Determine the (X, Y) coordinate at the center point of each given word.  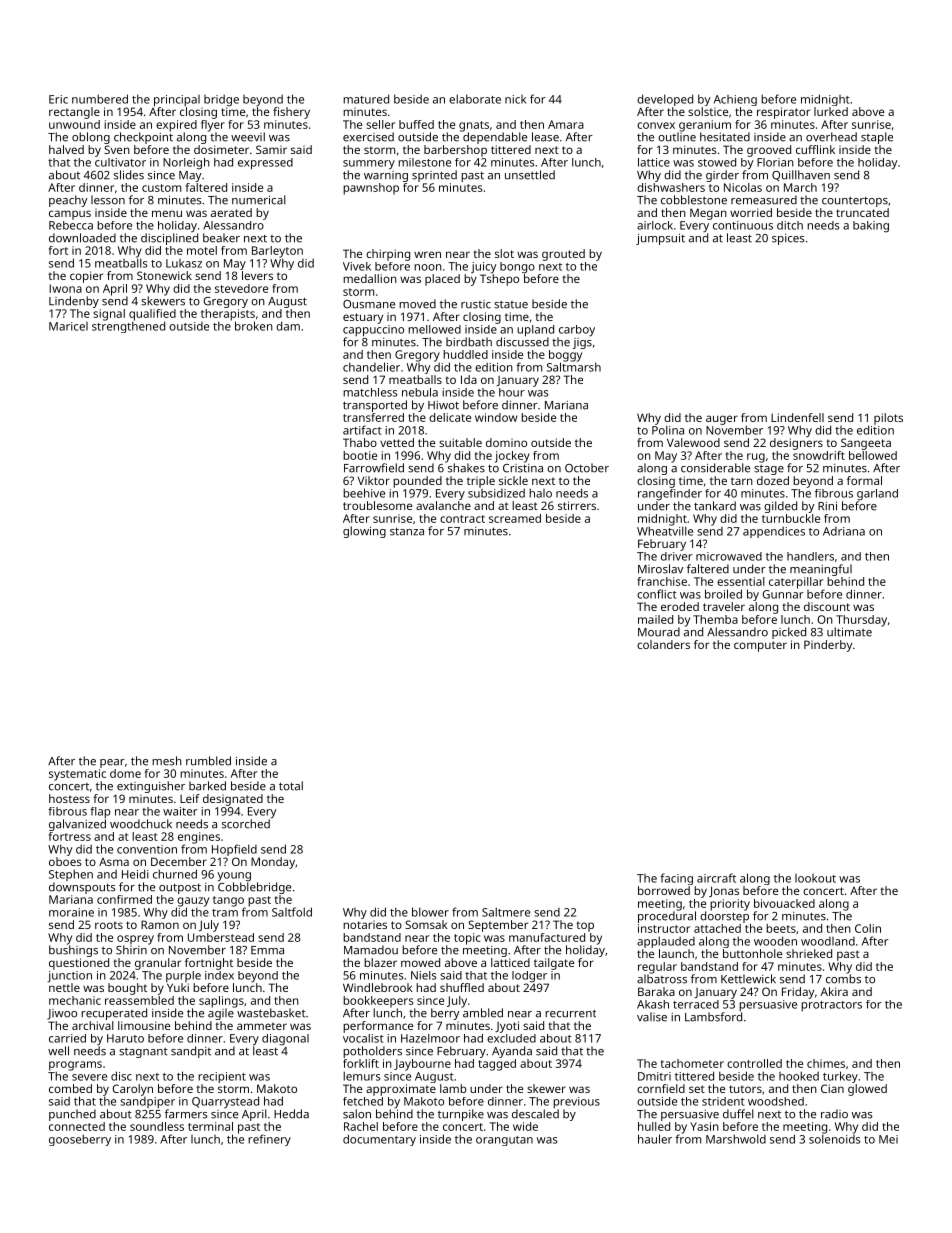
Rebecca (71, 225)
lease (545, 137)
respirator (783, 113)
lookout (815, 878)
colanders (663, 644)
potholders (372, 1052)
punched (72, 1115)
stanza (407, 532)
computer (760, 646)
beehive (364, 493)
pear (112, 763)
